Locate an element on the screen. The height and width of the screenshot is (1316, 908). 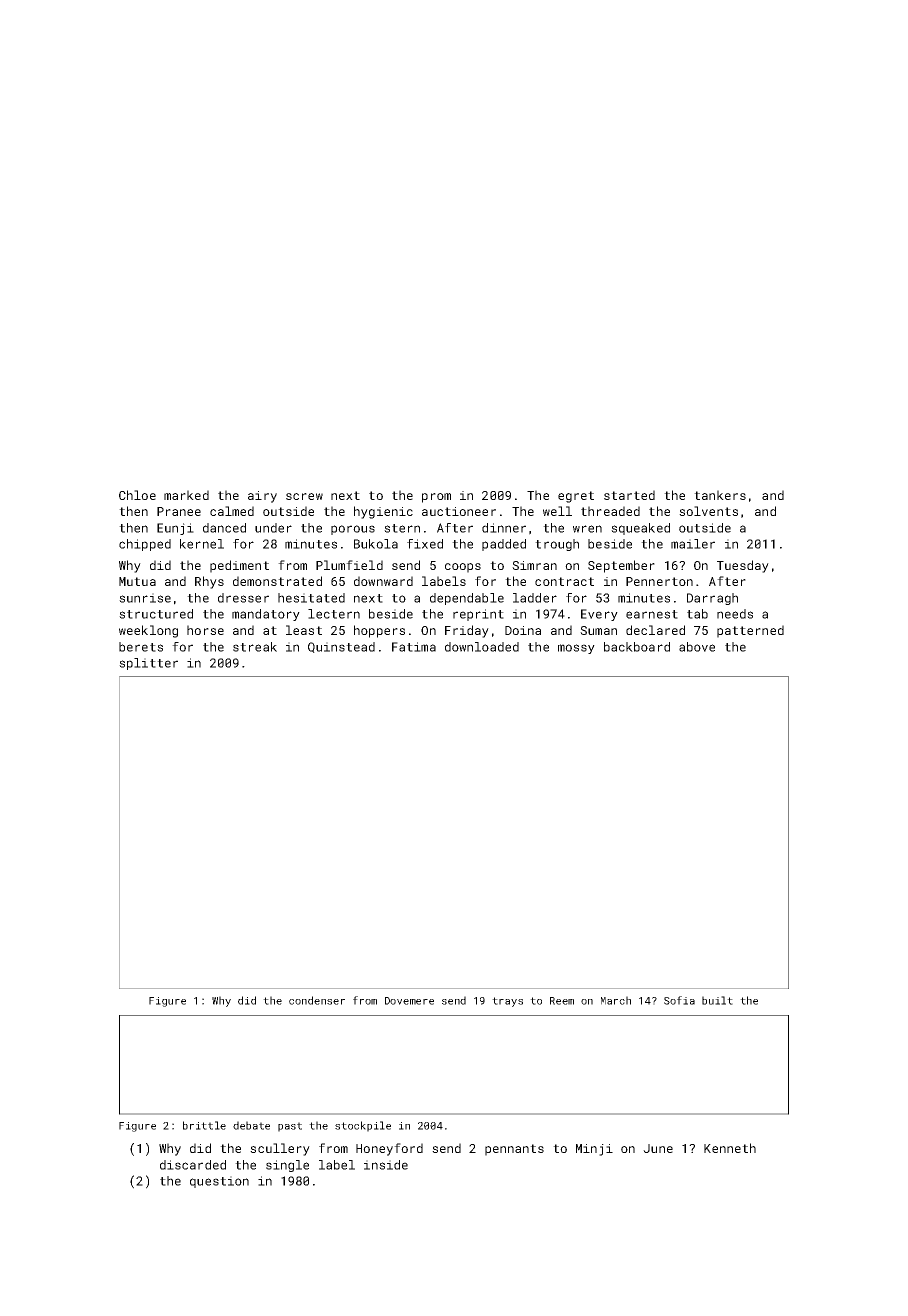
Dovemere is located at coordinates (409, 1001).
